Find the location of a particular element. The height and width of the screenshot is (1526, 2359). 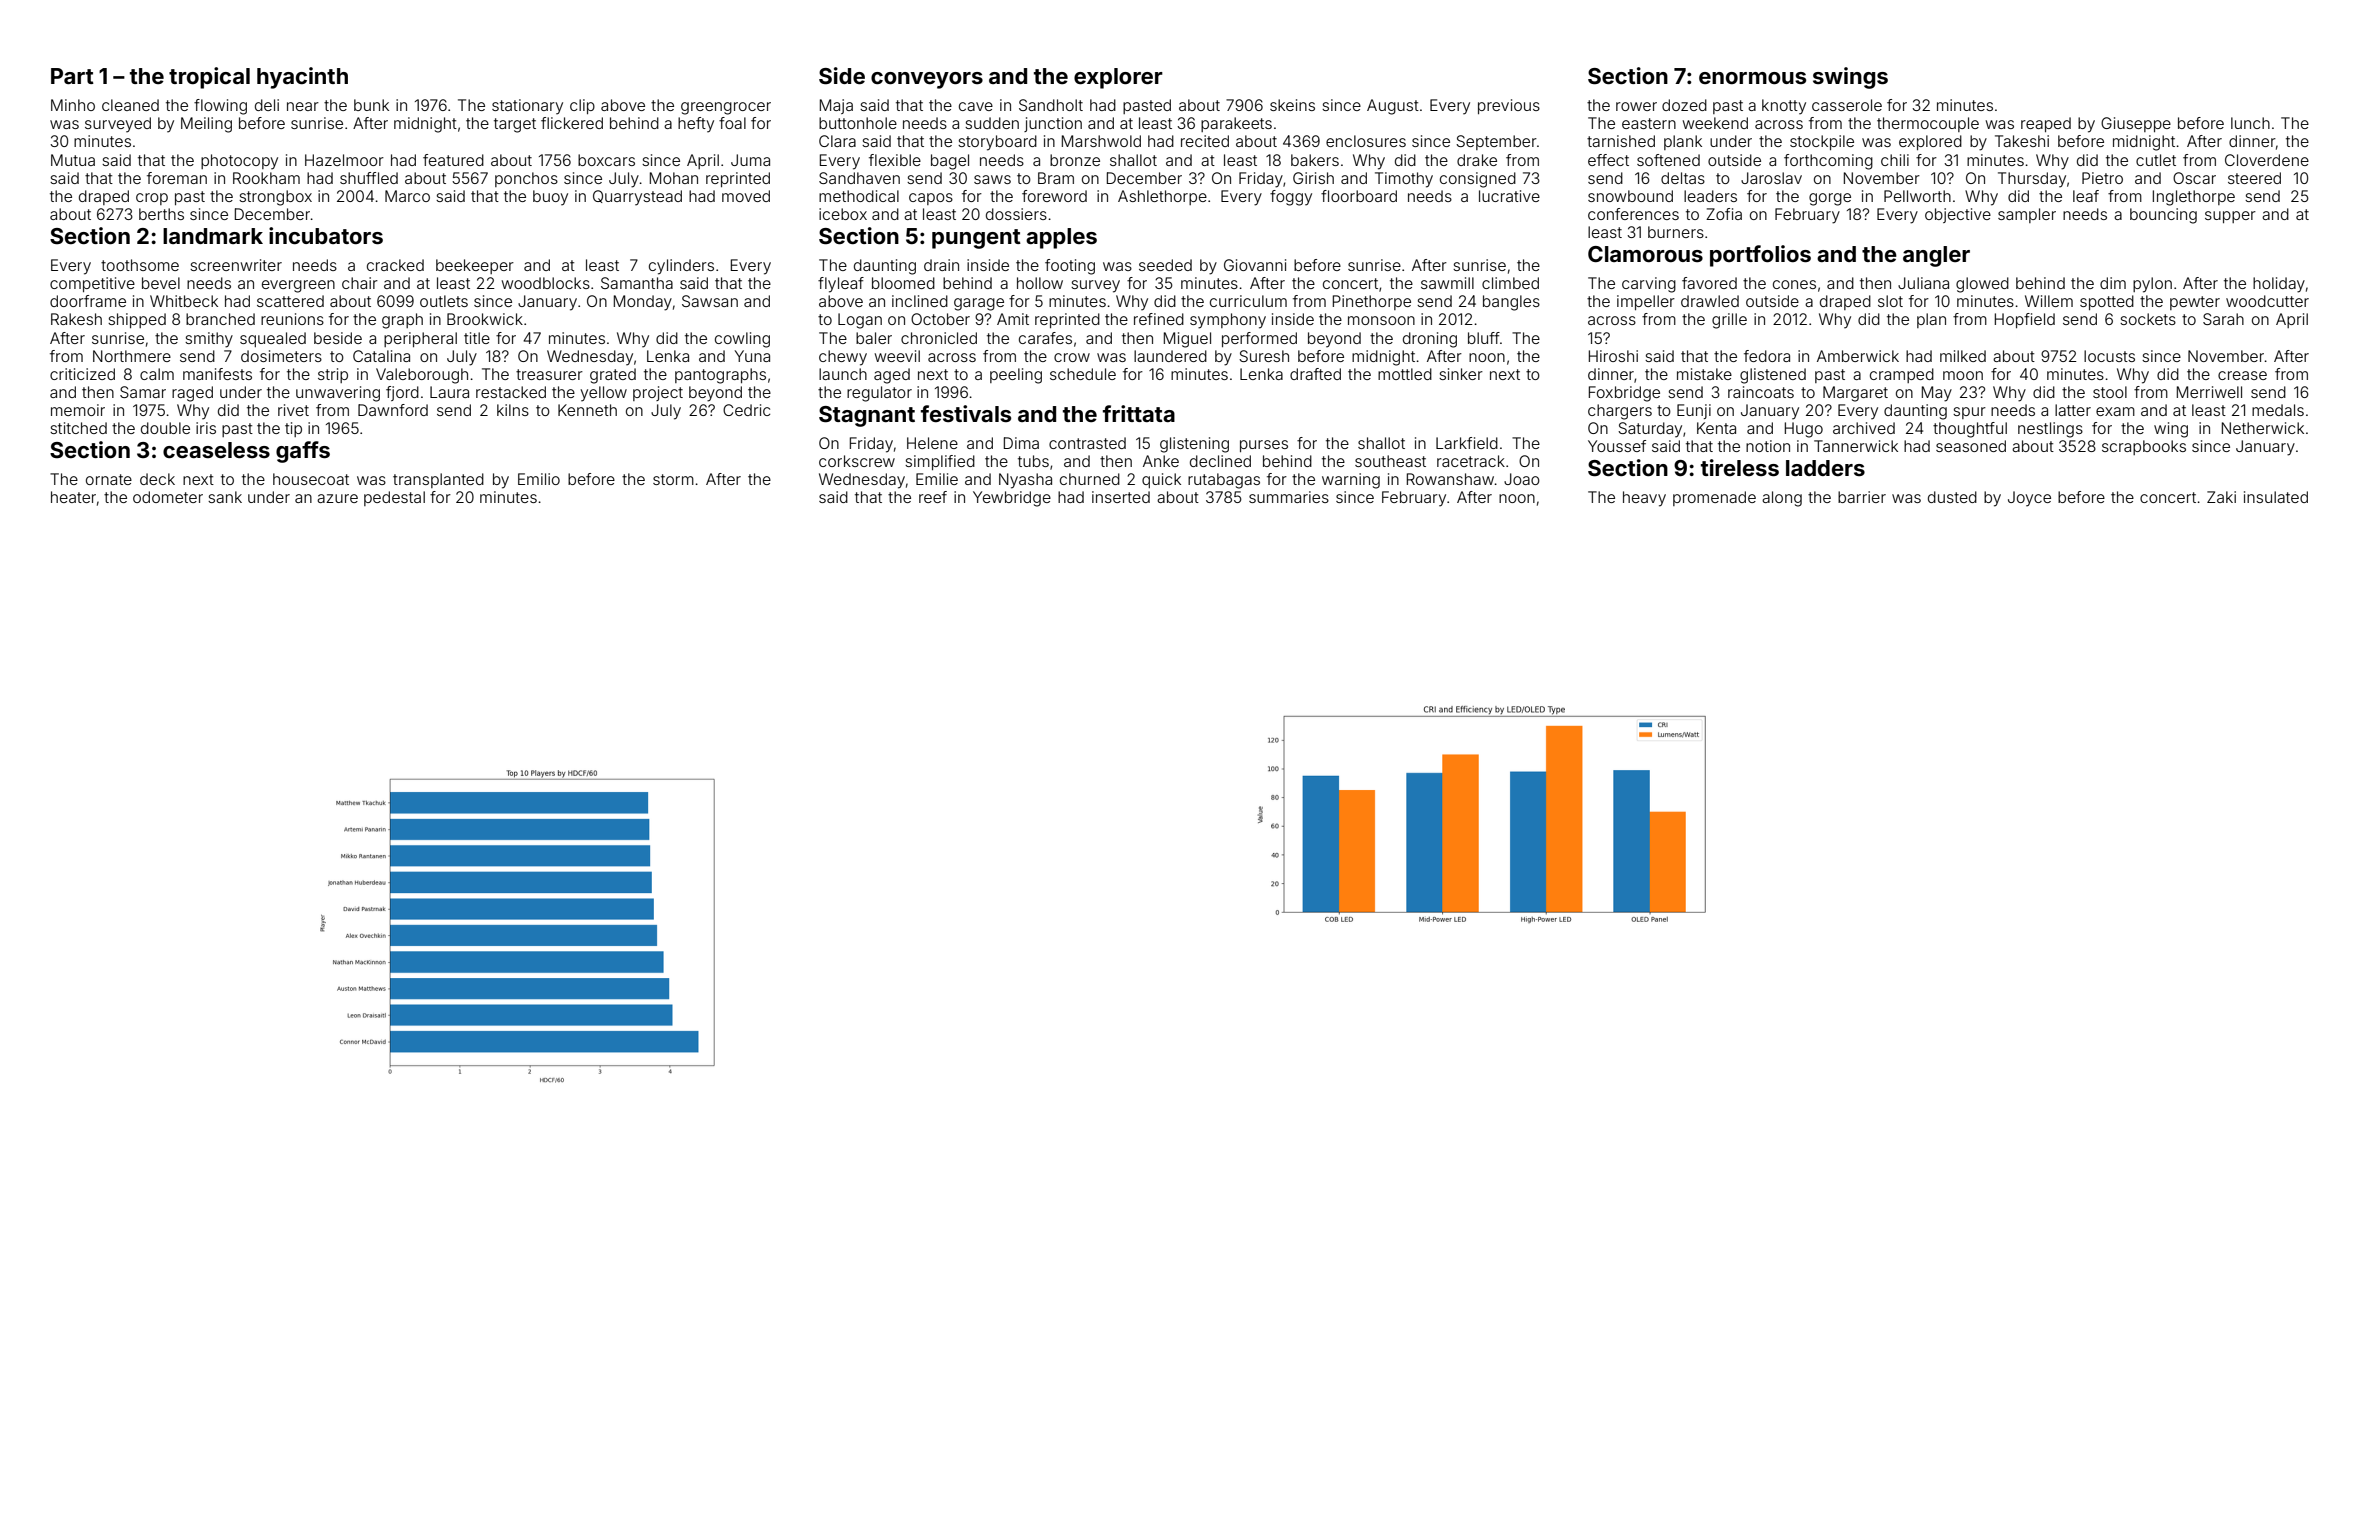

Sarah is located at coordinates (2223, 319).
